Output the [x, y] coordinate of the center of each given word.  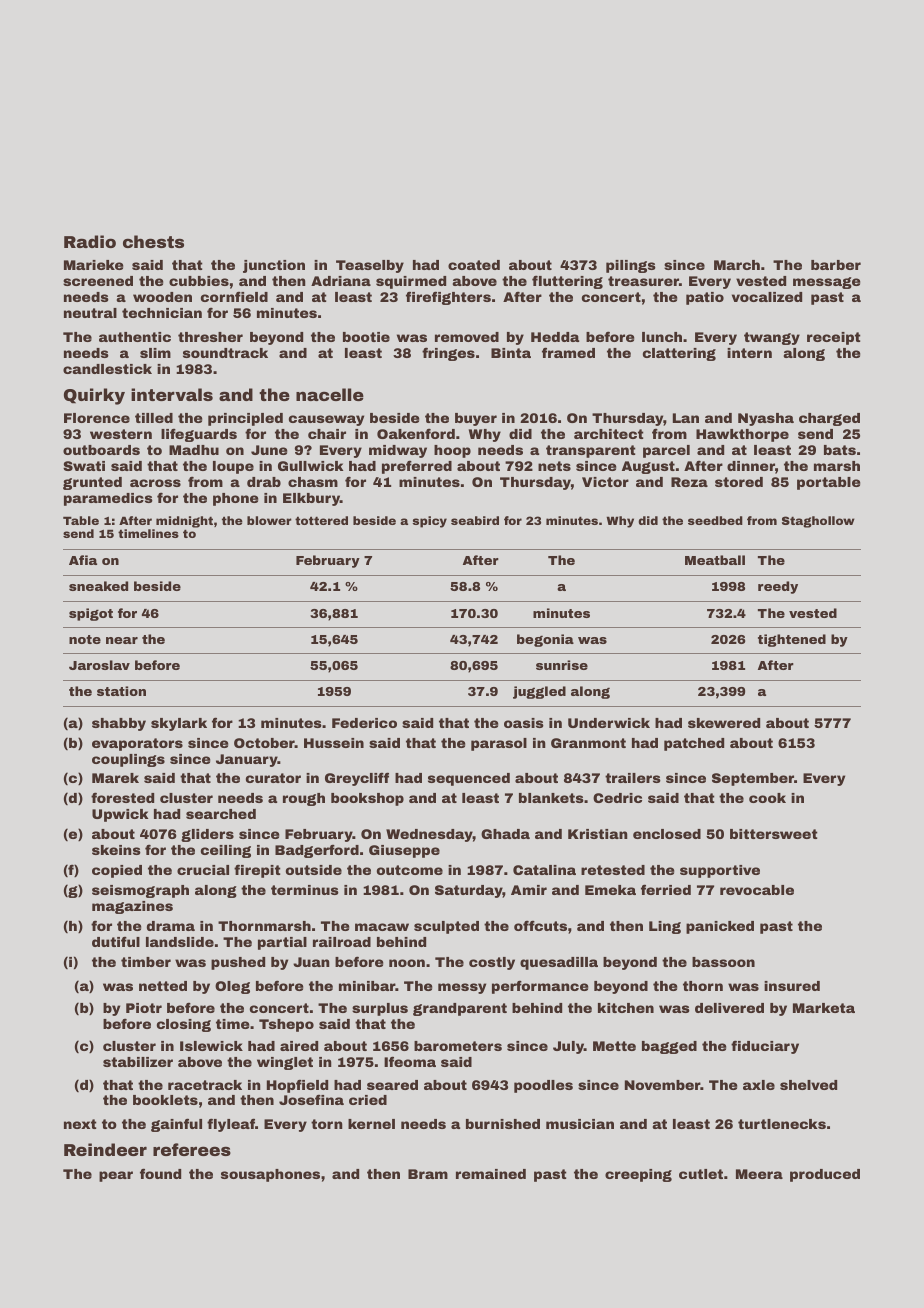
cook [767, 798]
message [826, 283]
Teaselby [370, 266]
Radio [90, 241]
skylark [179, 724]
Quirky [94, 396]
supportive [720, 871]
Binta [511, 353]
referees [192, 1149]
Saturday [469, 891]
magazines [132, 907]
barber [836, 265]
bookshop [367, 799]
